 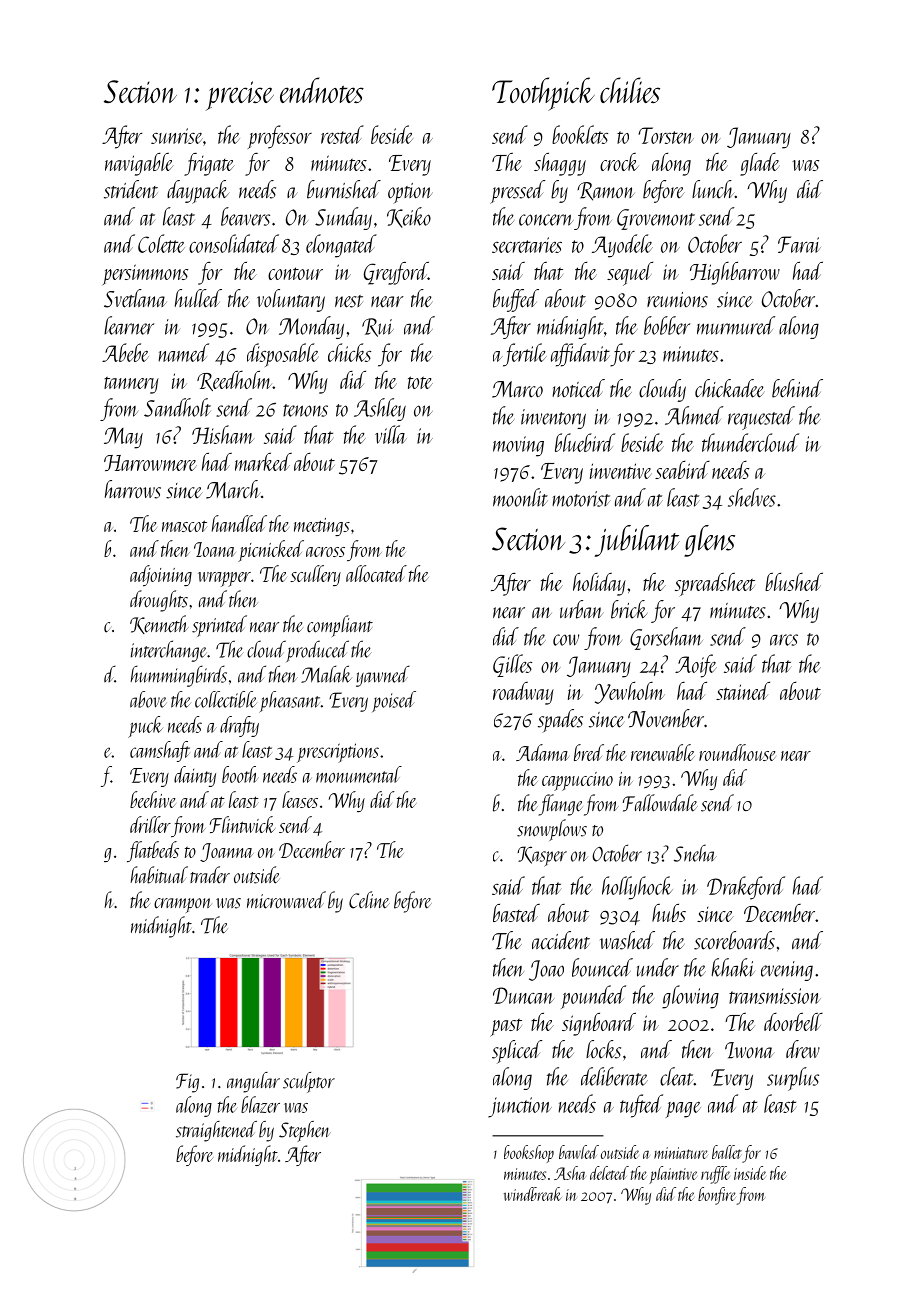 What do you see at coordinates (383, 676) in the screenshot?
I see `yawned` at bounding box center [383, 676].
